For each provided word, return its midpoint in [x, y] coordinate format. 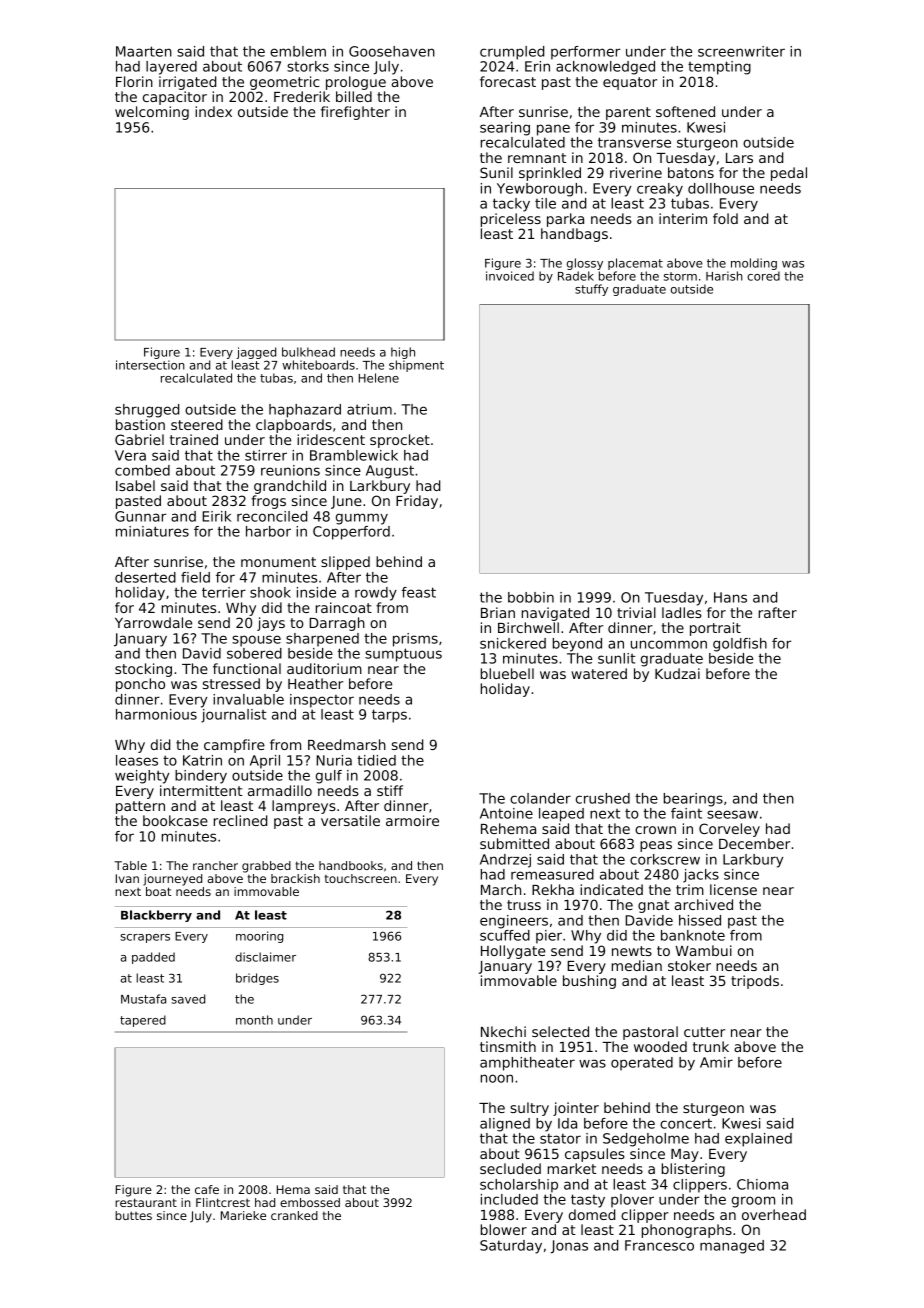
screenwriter [741, 51]
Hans [730, 597]
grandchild [290, 487]
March [501, 889]
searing [505, 129]
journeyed [172, 880]
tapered [143, 1021]
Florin [134, 81]
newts [632, 951]
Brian [498, 612]
